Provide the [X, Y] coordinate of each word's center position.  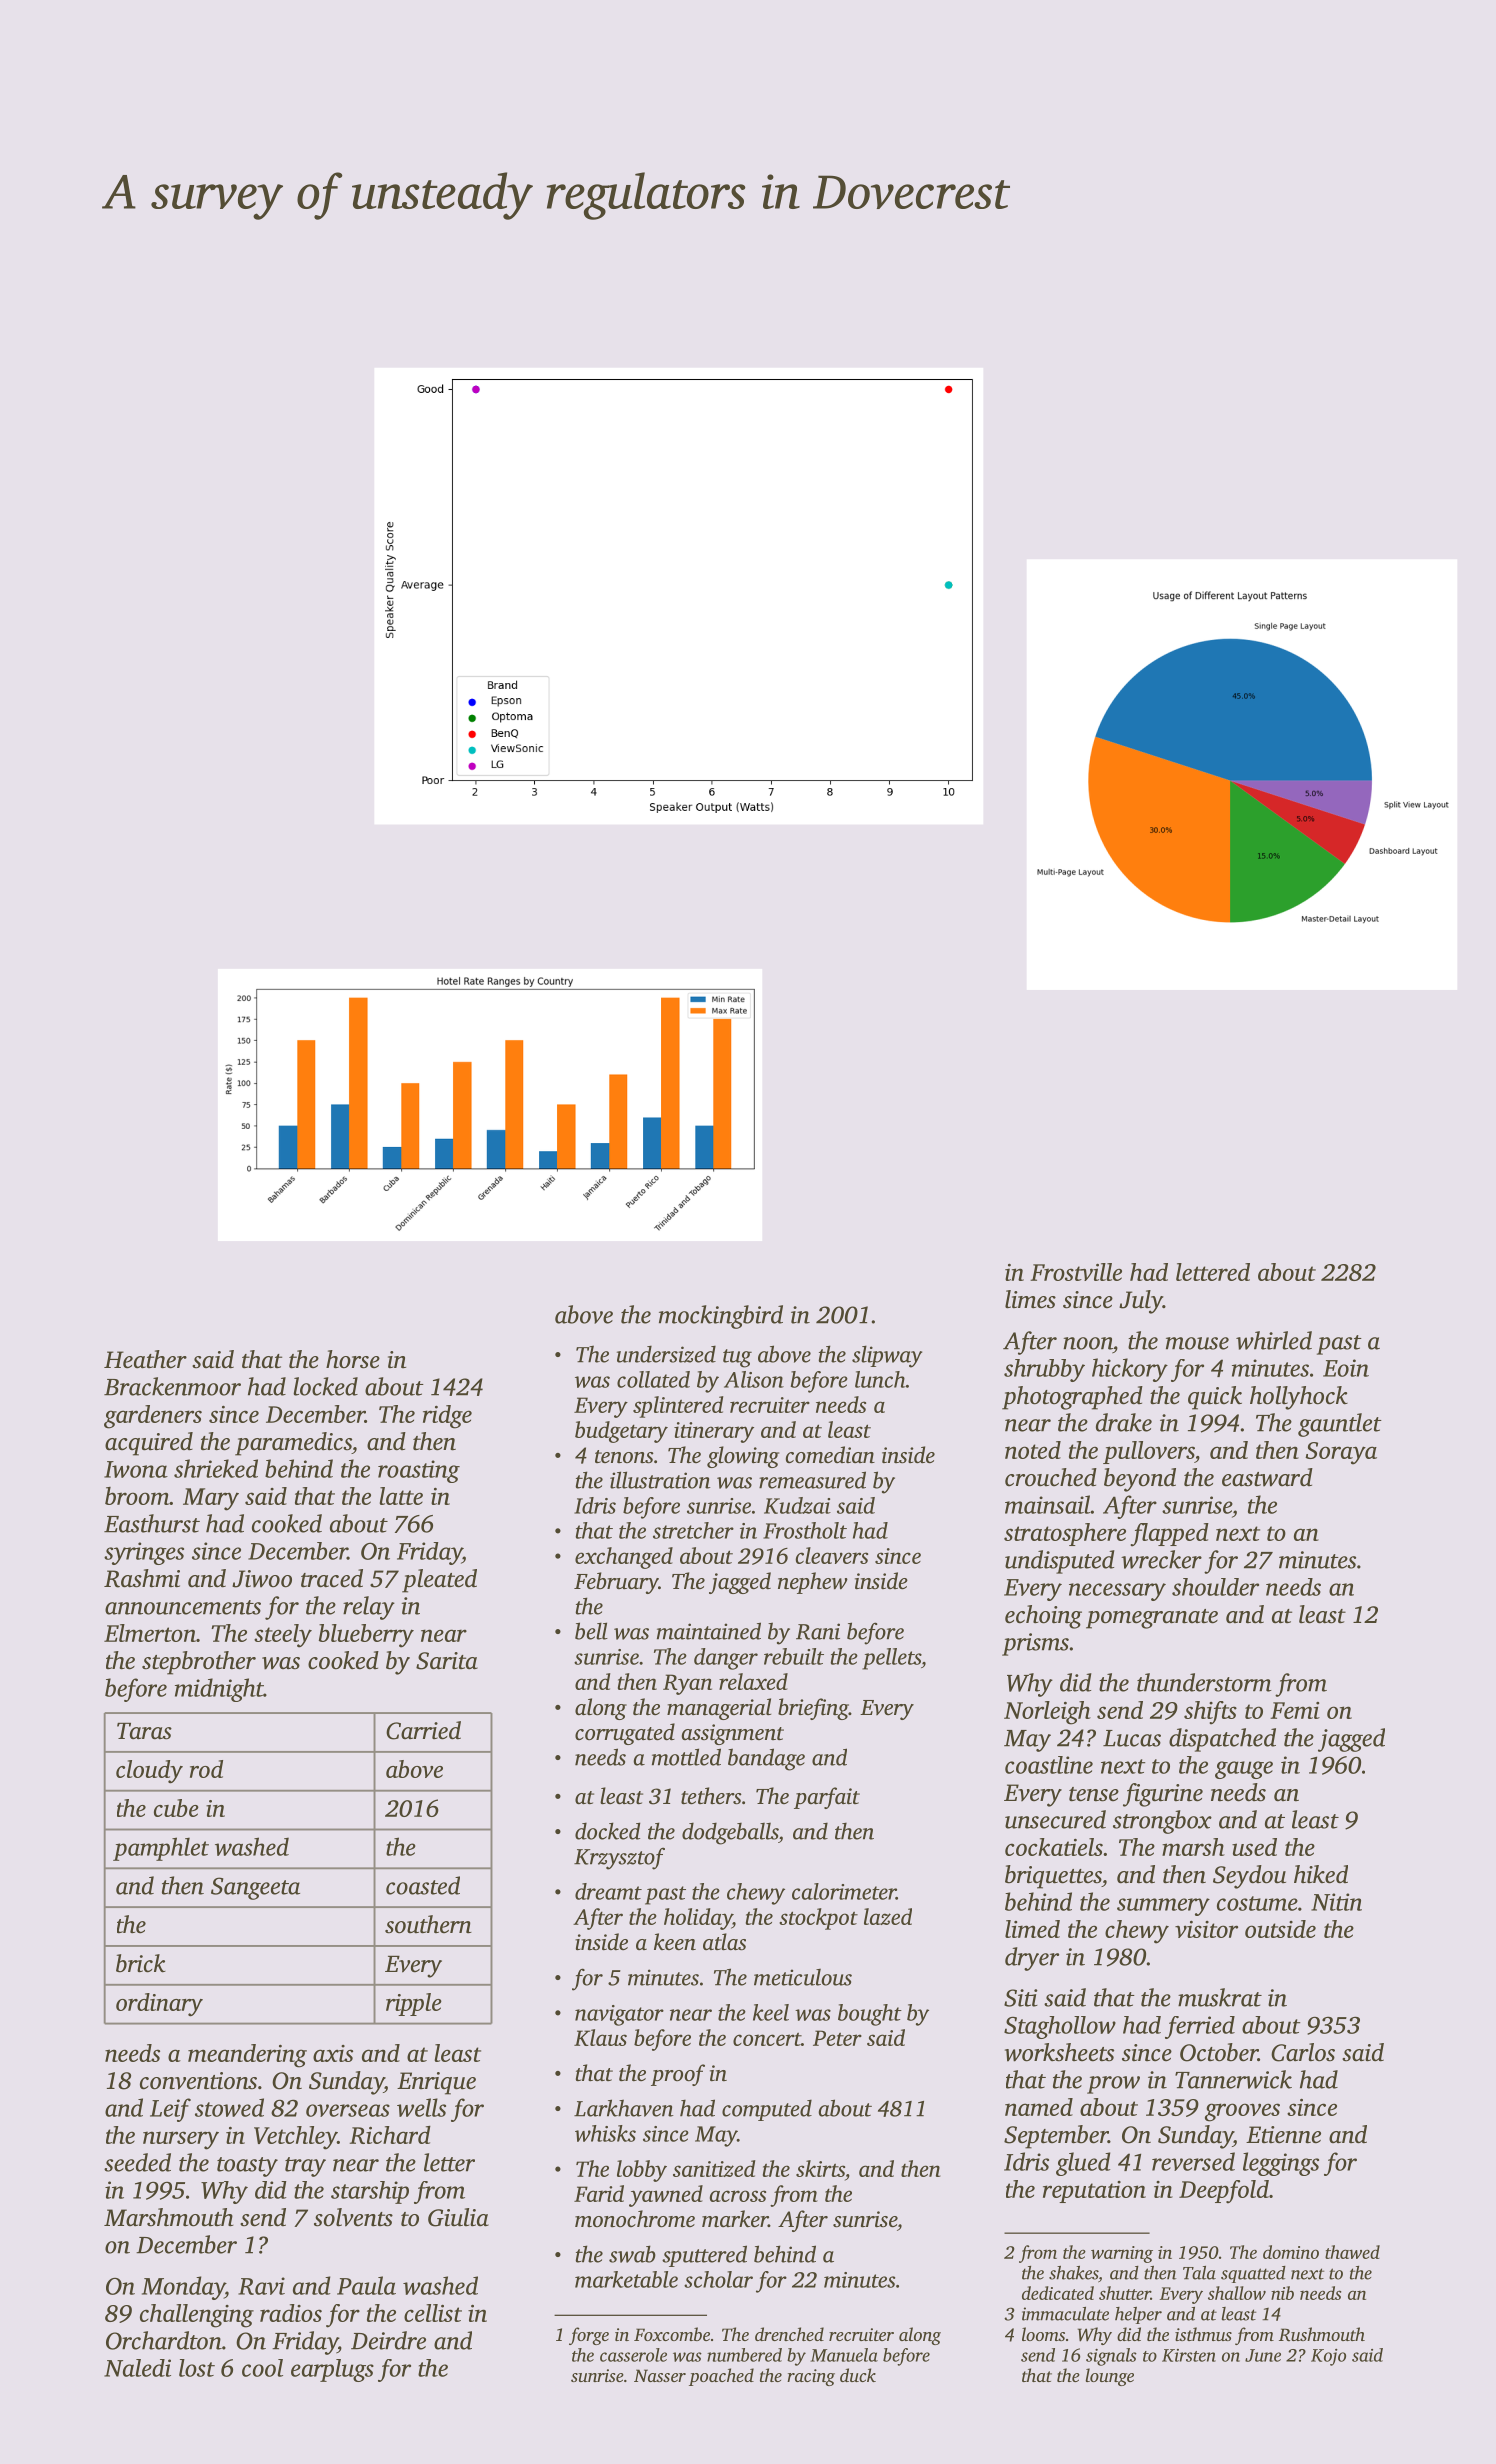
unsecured [1055, 1819]
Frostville [1076, 1272]
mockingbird [721, 1317]
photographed [1072, 1398]
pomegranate [1152, 1619]
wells [421, 2107]
